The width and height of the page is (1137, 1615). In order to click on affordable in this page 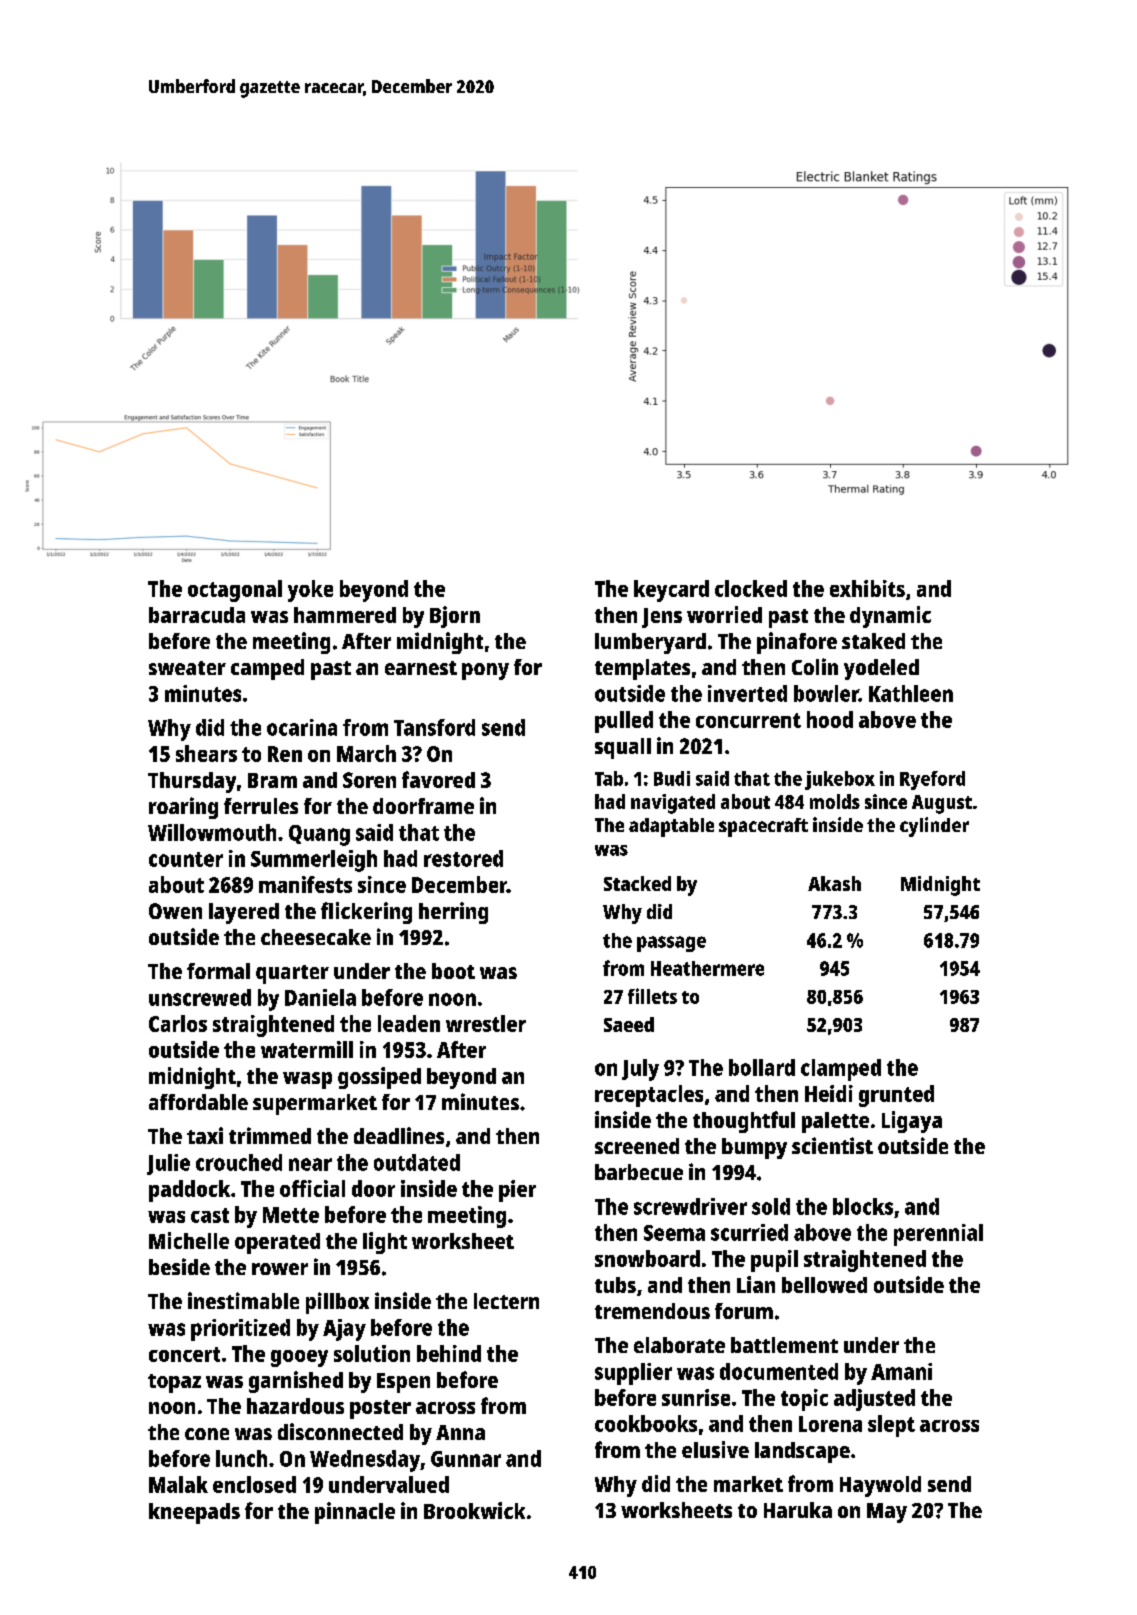, I will do `click(198, 1102)`.
